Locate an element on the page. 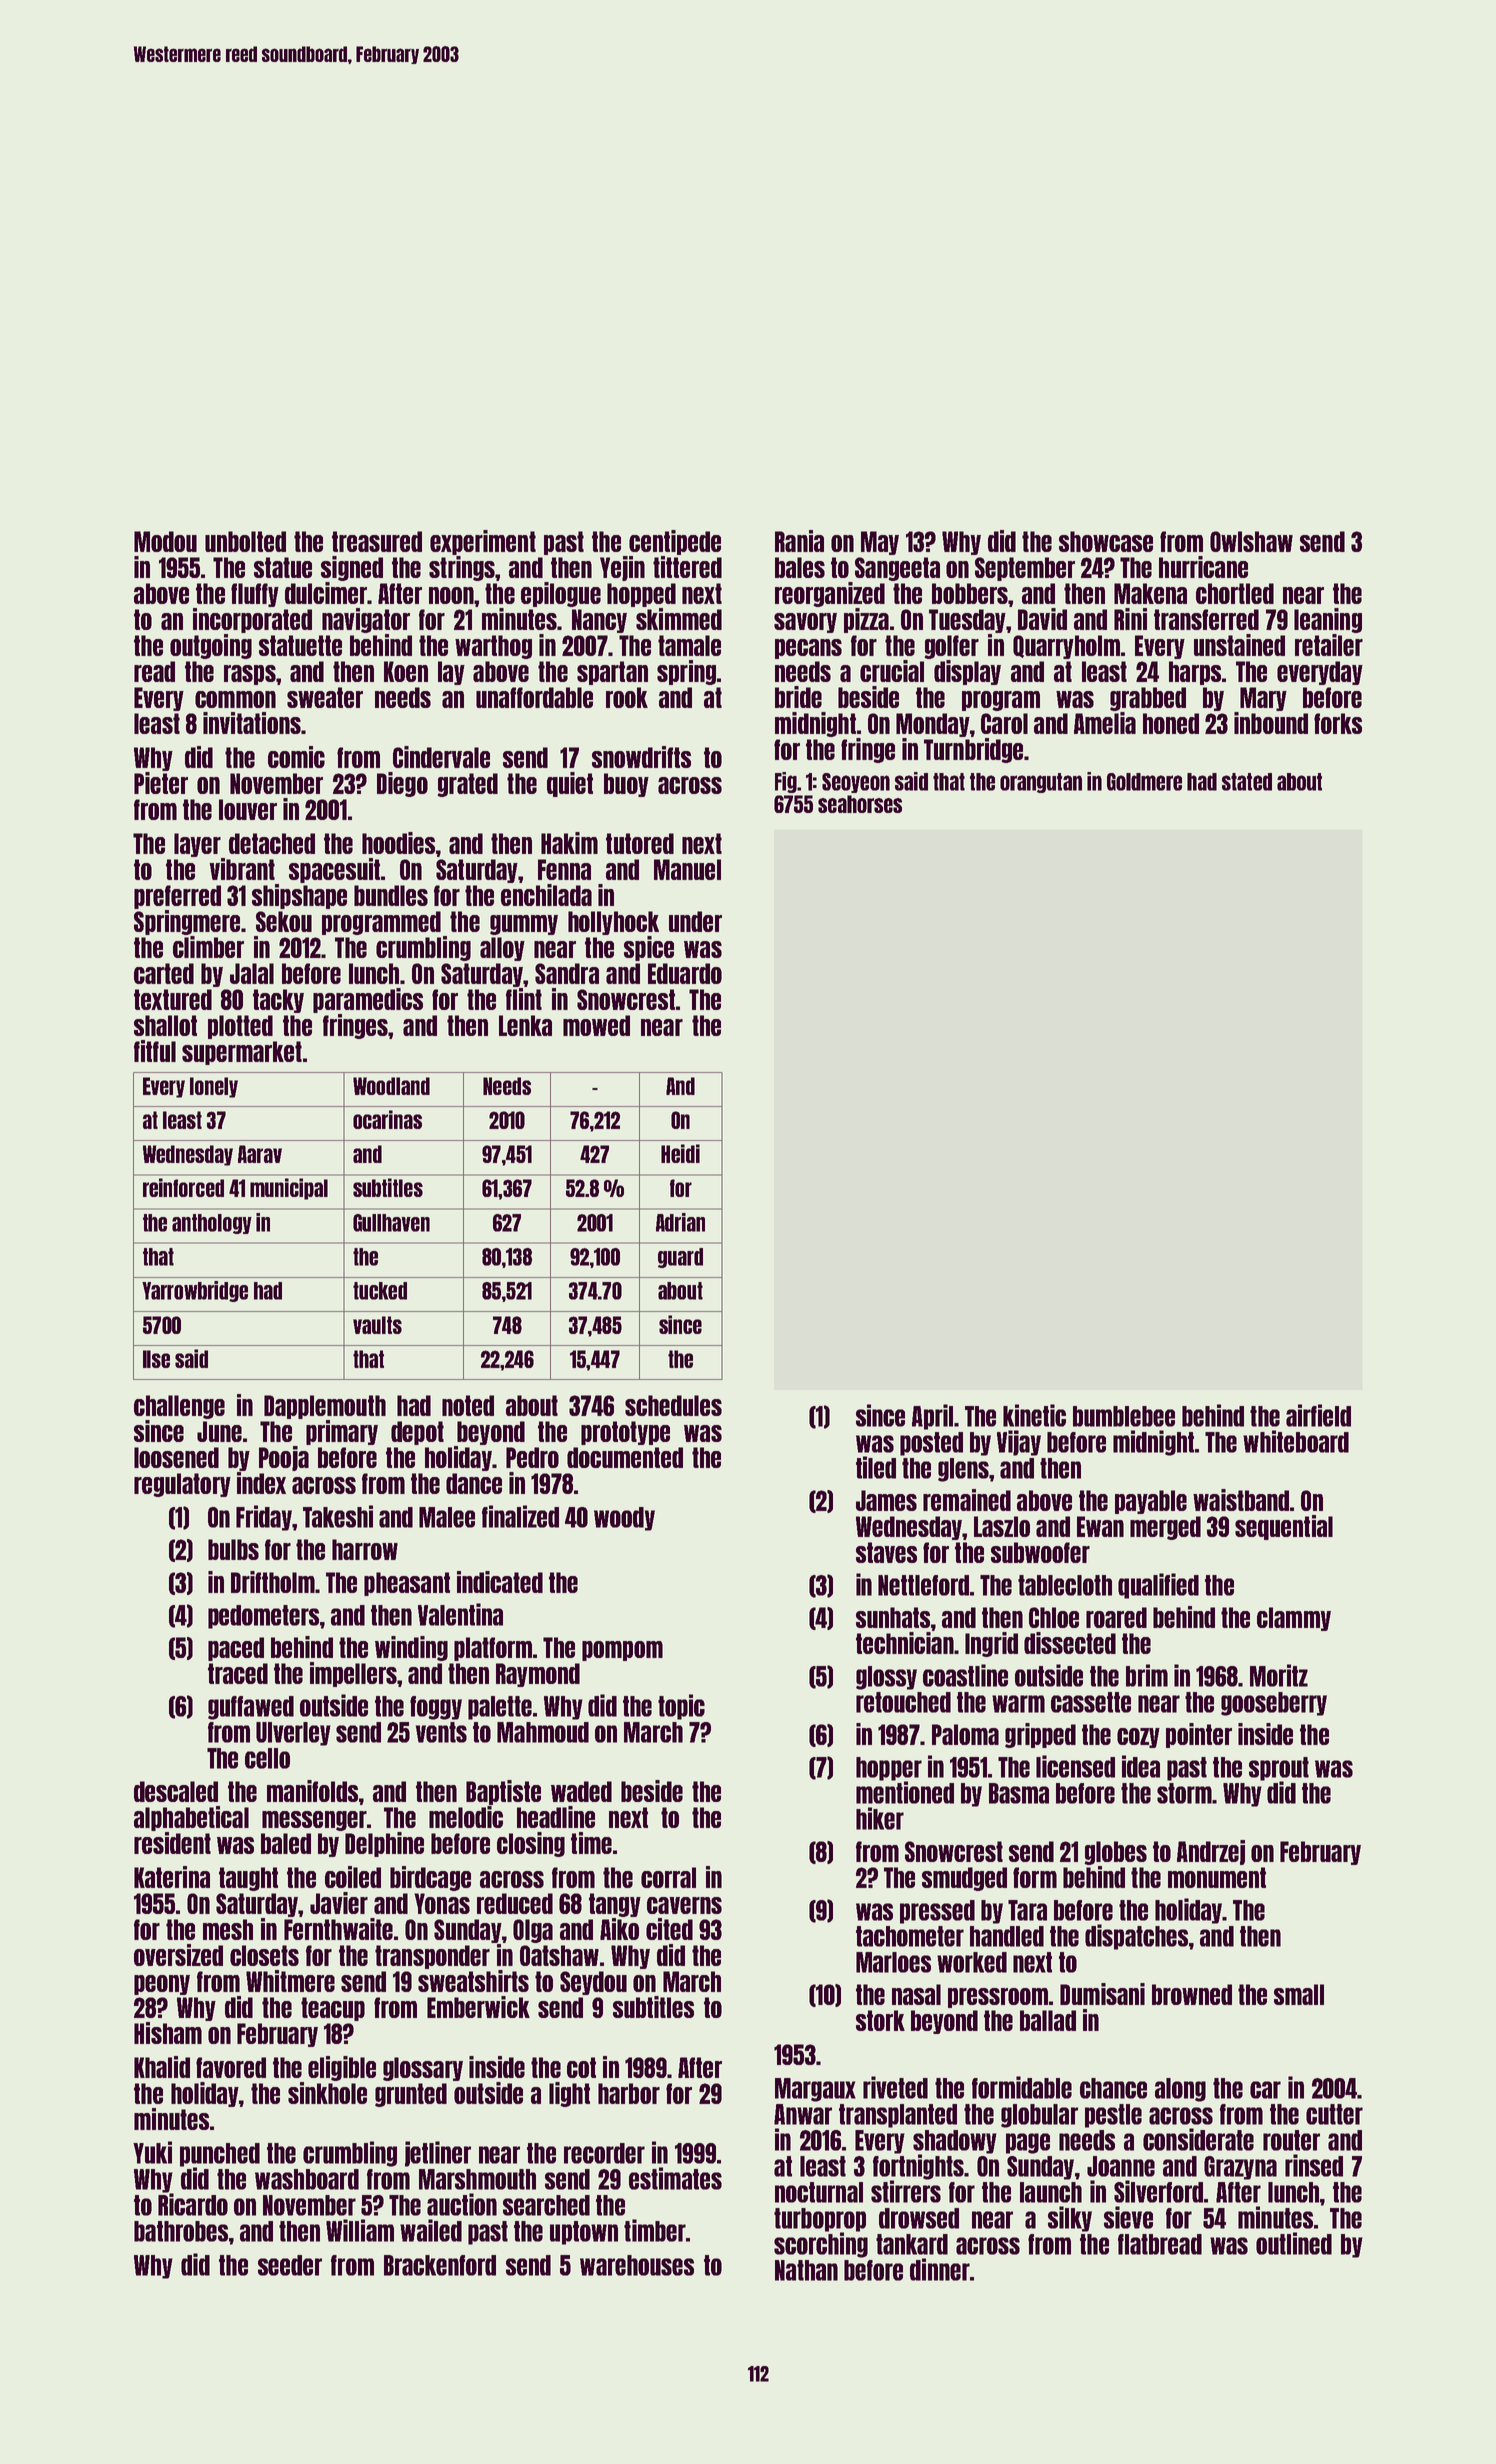 Image resolution: width=1496 pixels, height=2464 pixels. vaults is located at coordinates (377, 1325).
